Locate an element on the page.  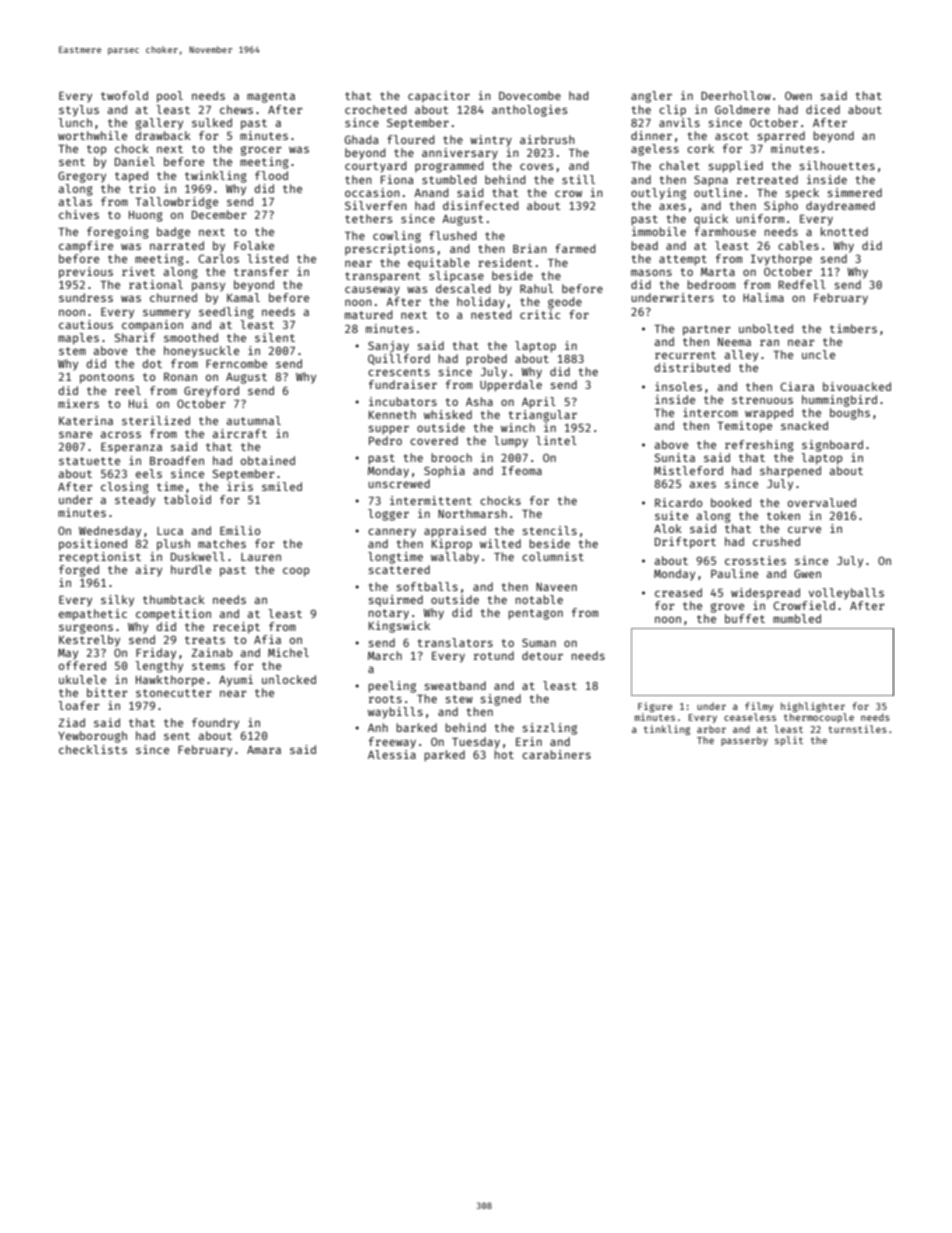
matured is located at coordinates (369, 314).
